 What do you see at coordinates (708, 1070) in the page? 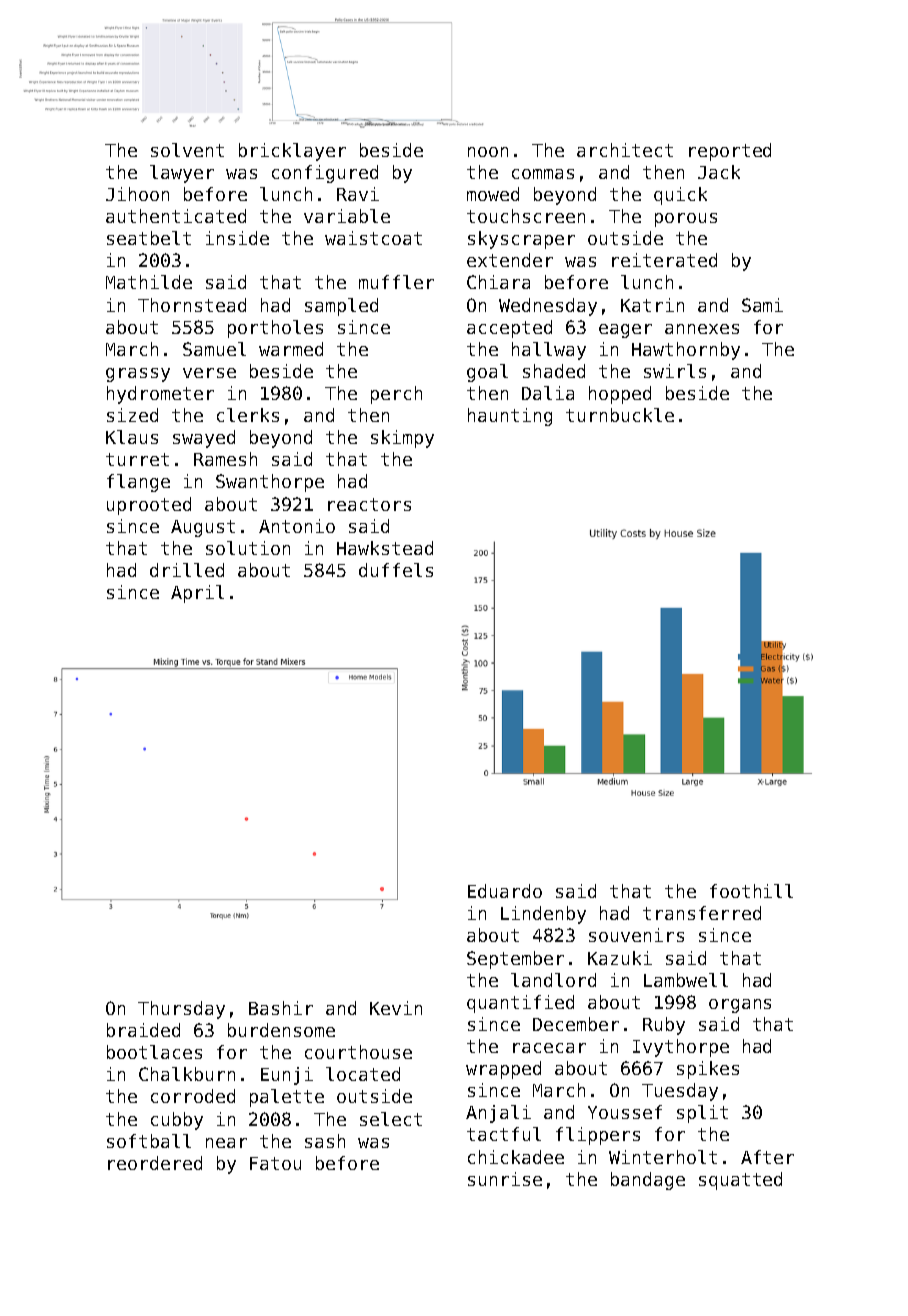
I see `spikes` at bounding box center [708, 1070].
